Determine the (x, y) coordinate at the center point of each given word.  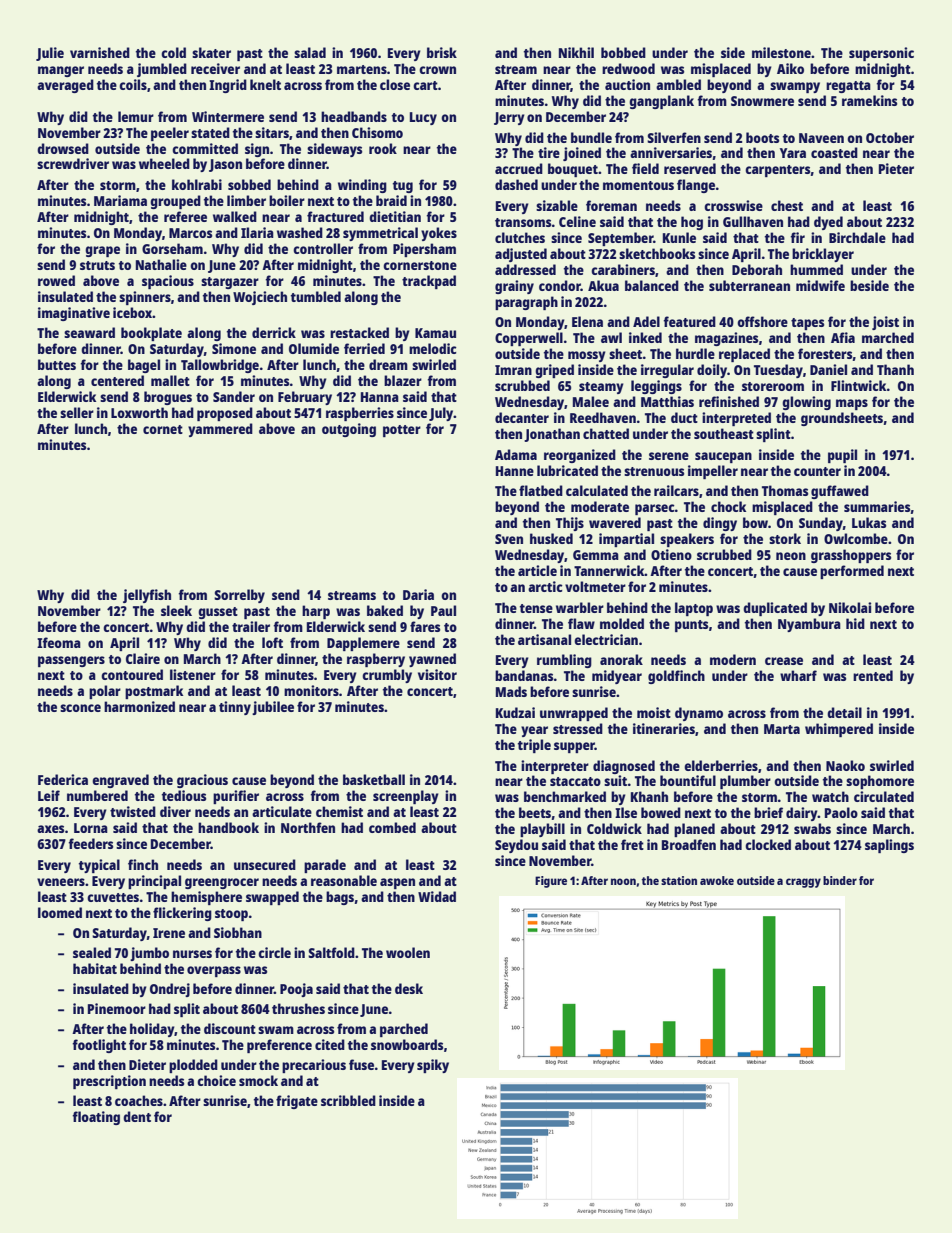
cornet (163, 429)
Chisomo (377, 132)
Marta (782, 729)
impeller (713, 472)
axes (50, 829)
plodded (193, 1066)
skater (211, 52)
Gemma (596, 555)
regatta (848, 87)
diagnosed (624, 767)
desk (409, 988)
